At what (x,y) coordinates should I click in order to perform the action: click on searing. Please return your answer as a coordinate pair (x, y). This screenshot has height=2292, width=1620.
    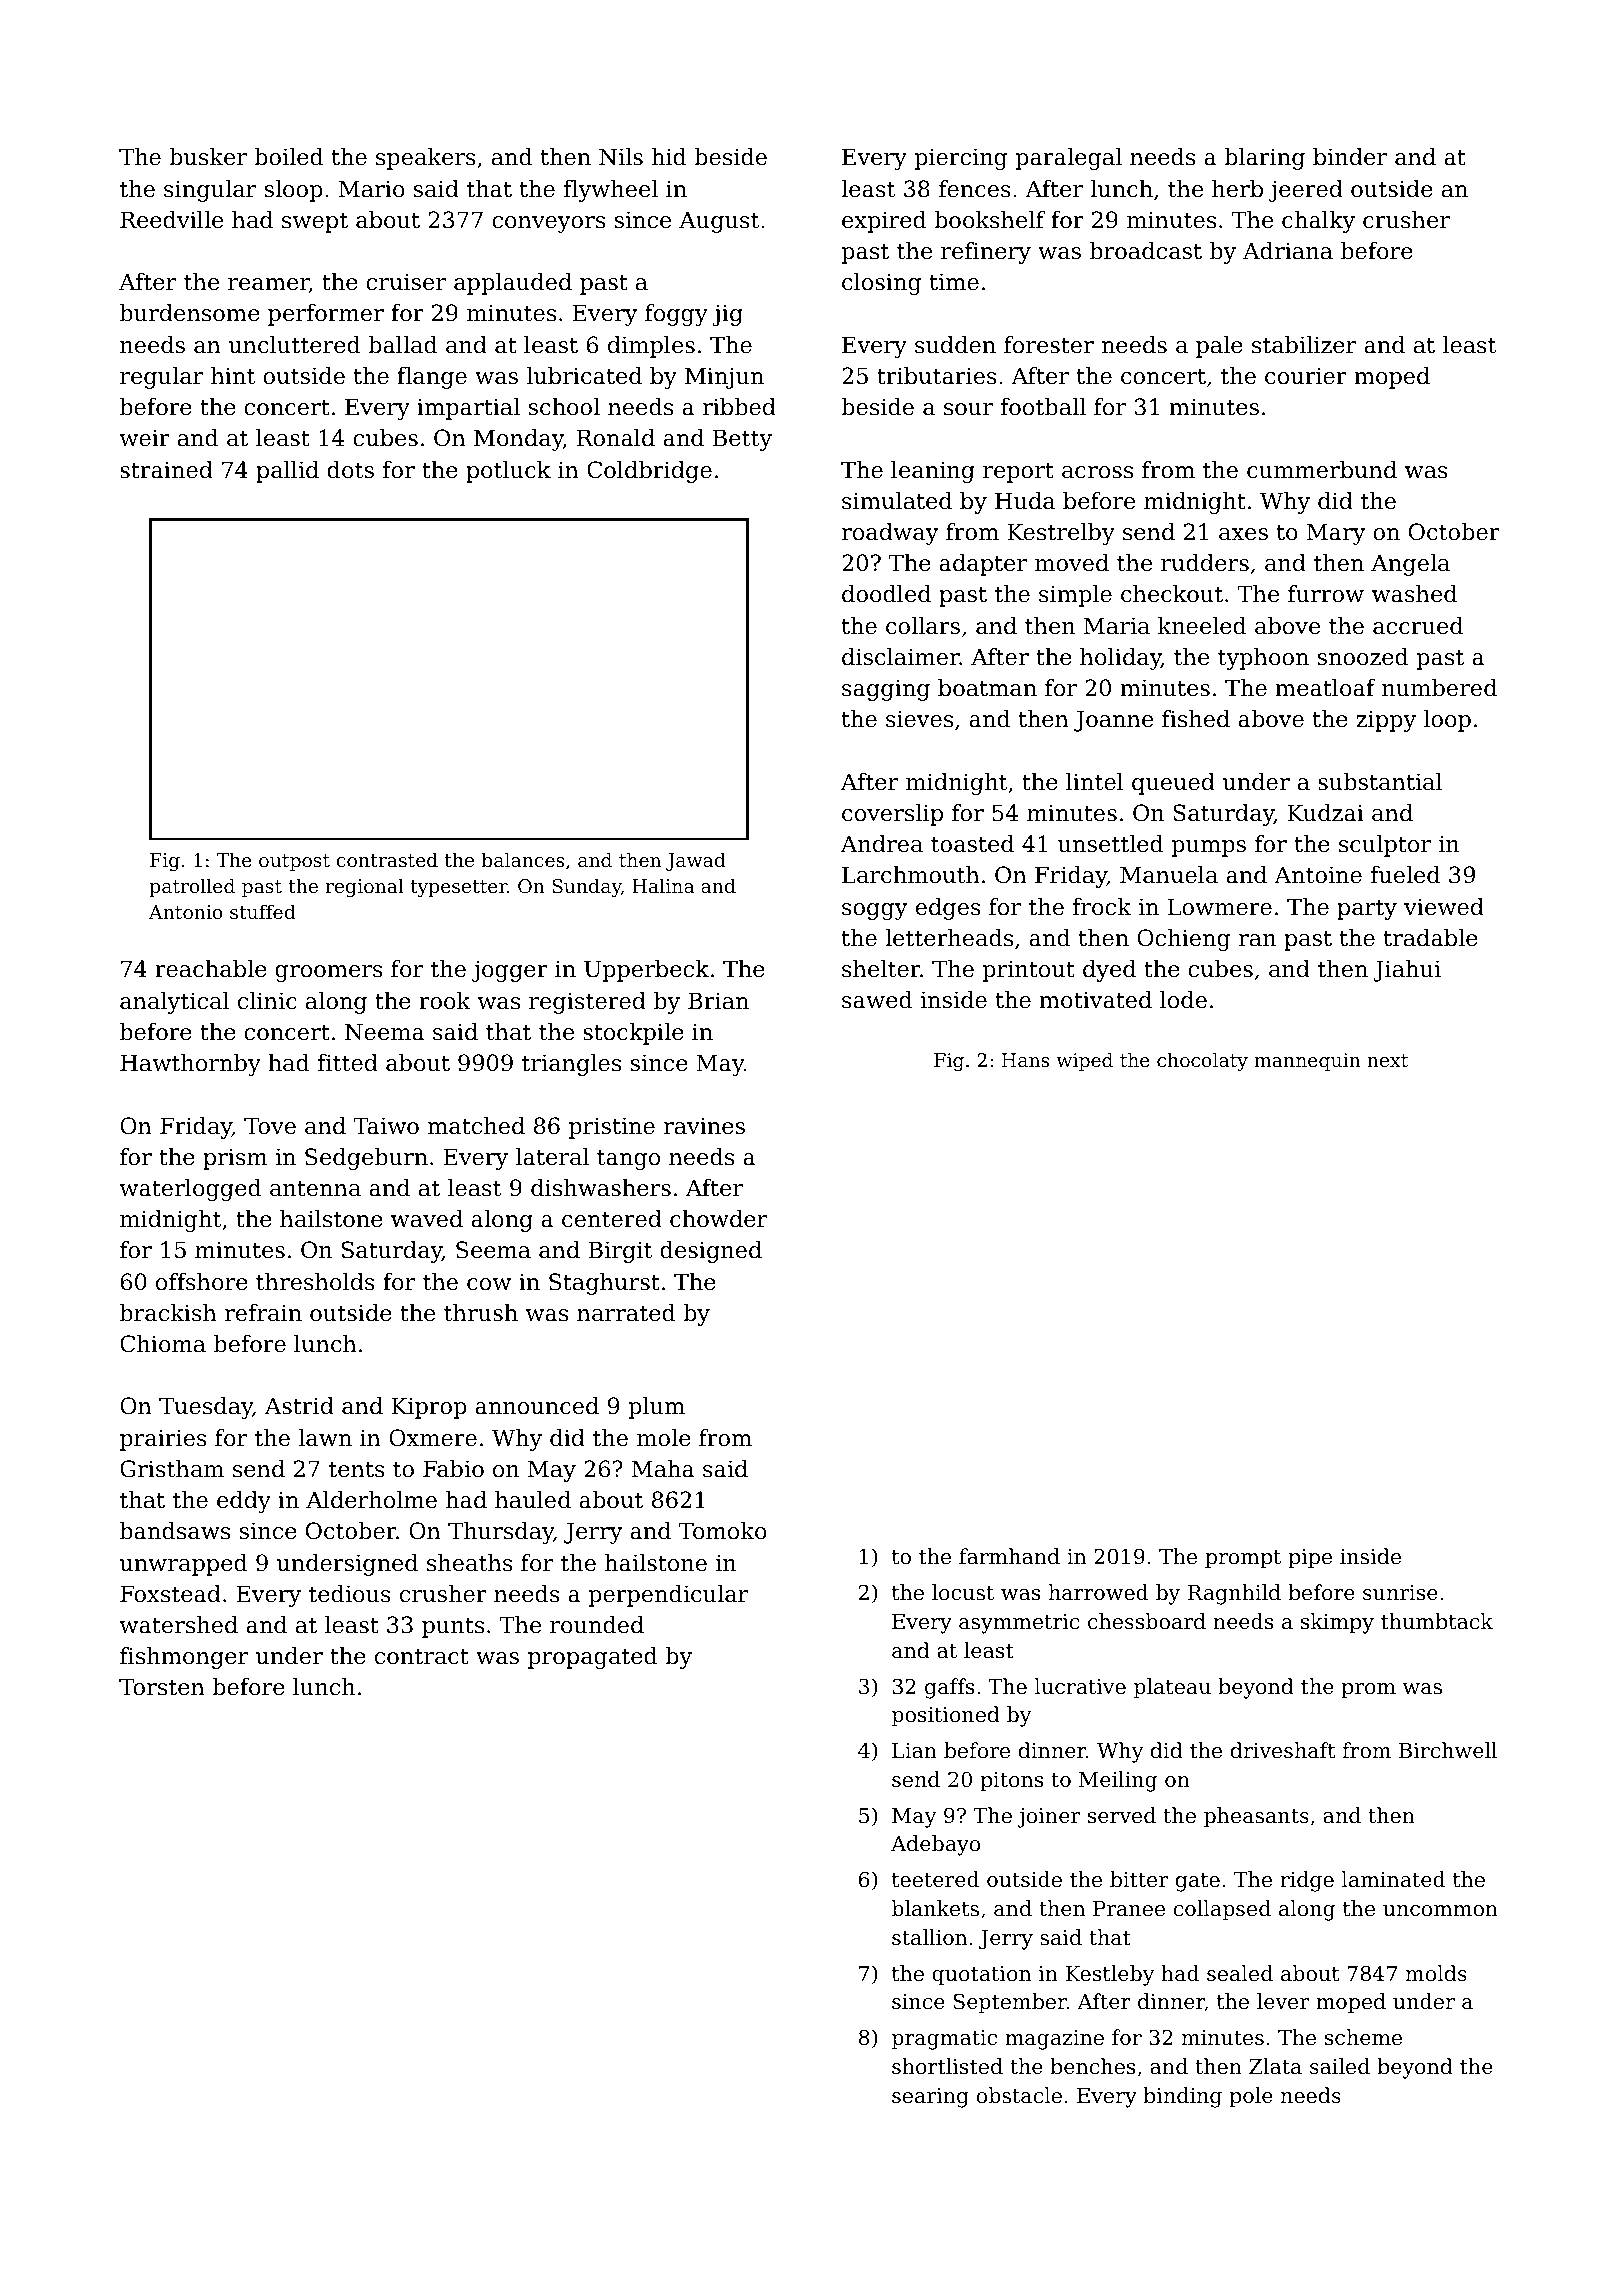
    Looking at the image, I should click on (930, 2098).
